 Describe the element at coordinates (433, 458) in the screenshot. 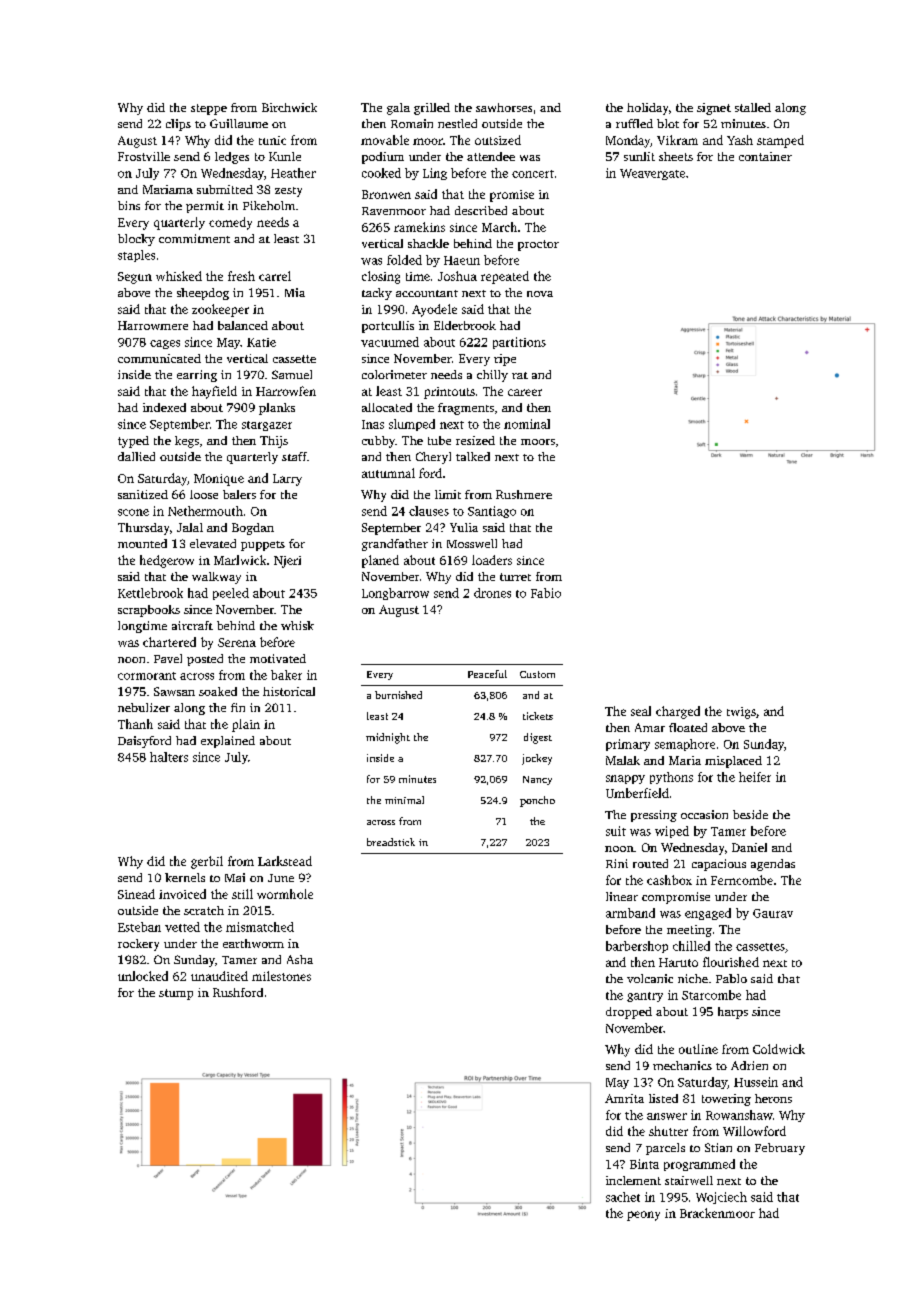

I see `Cheryl` at that location.
